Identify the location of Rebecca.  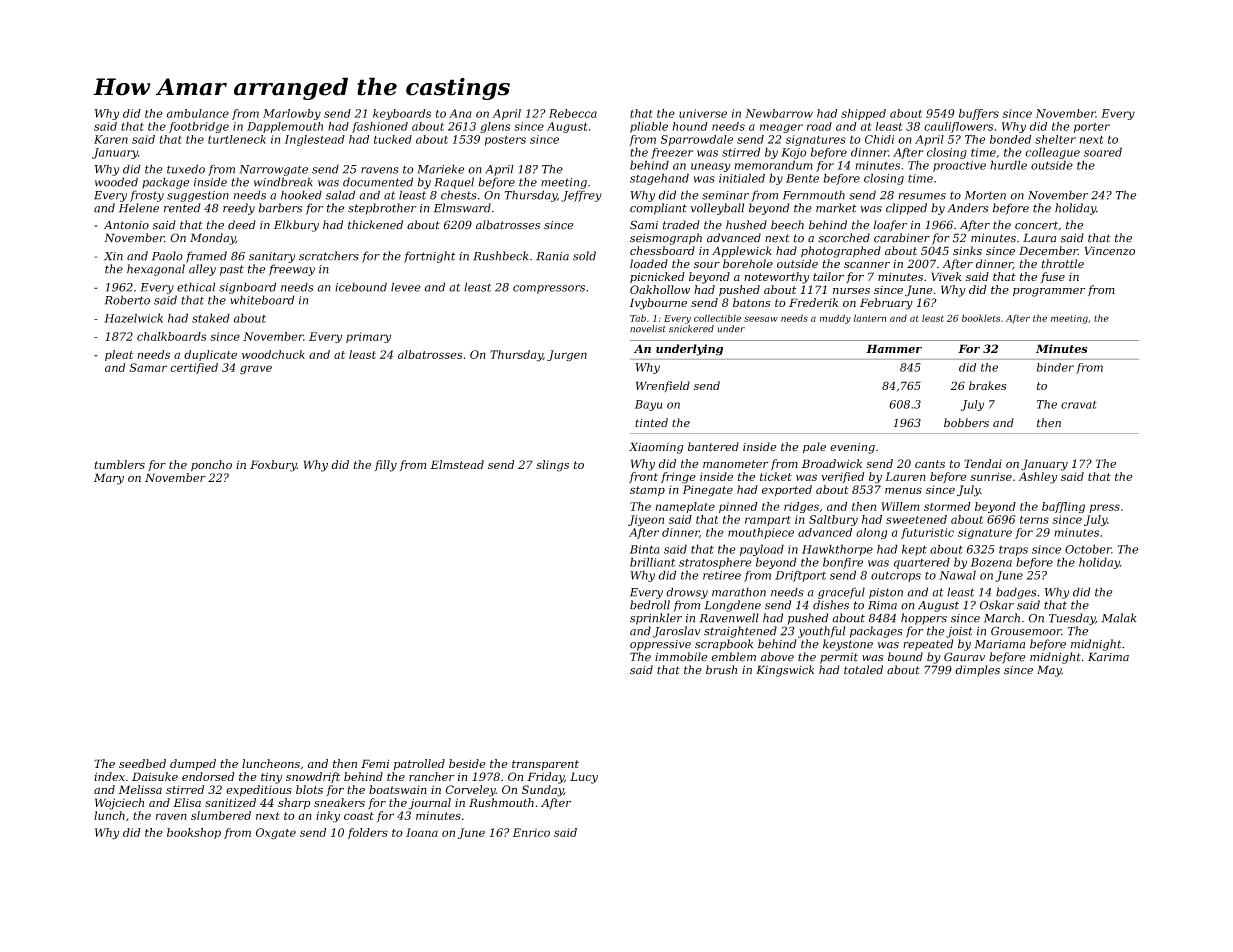
(573, 113).
